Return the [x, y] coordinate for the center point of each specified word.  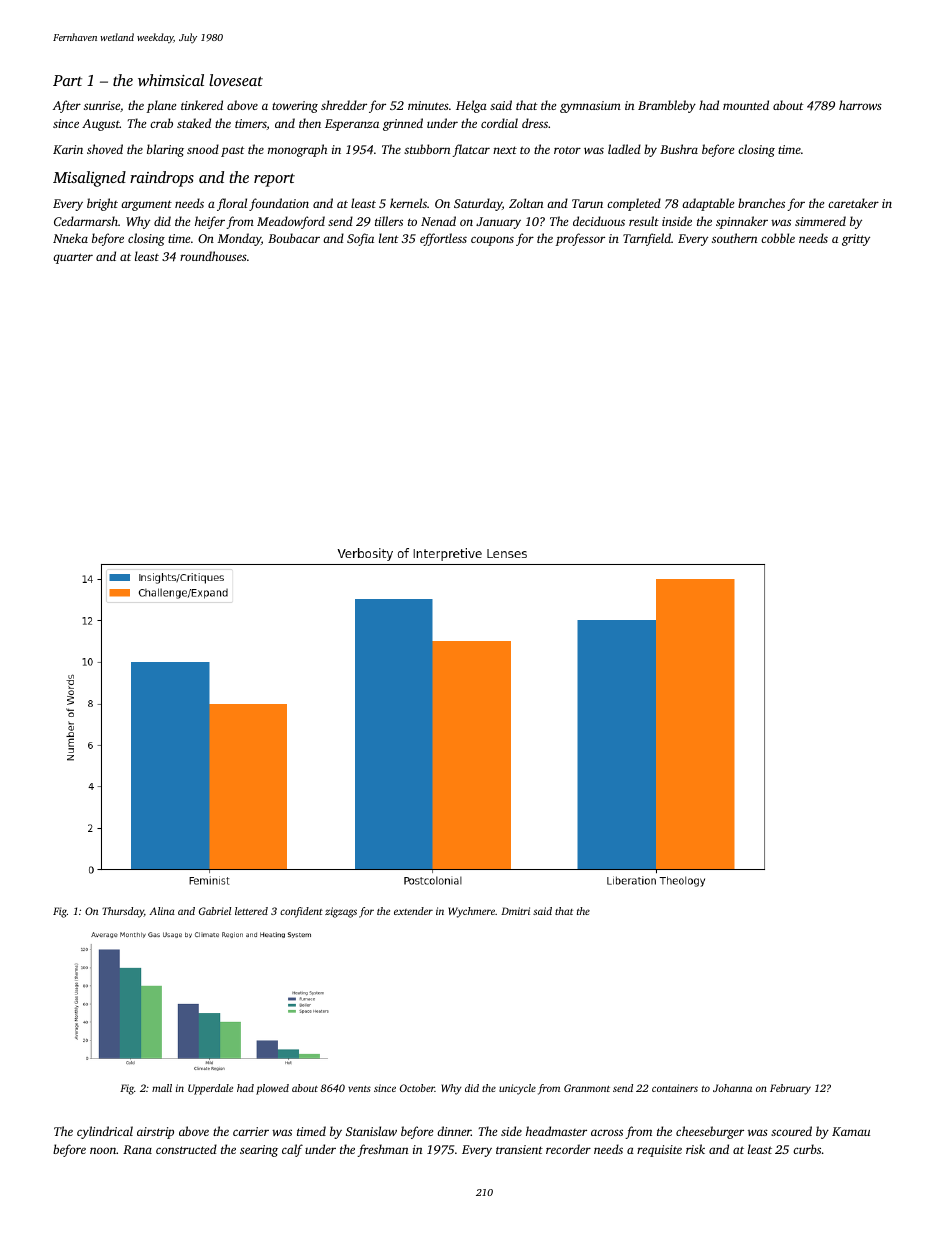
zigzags [341, 912]
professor [580, 239]
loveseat [236, 80]
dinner [454, 1131]
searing [259, 1151]
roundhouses [213, 256]
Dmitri [515, 911]
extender [413, 911]
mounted [746, 105]
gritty [856, 240]
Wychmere [471, 912]
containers [675, 1088]
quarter [73, 258]
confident [301, 912]
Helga [471, 106]
